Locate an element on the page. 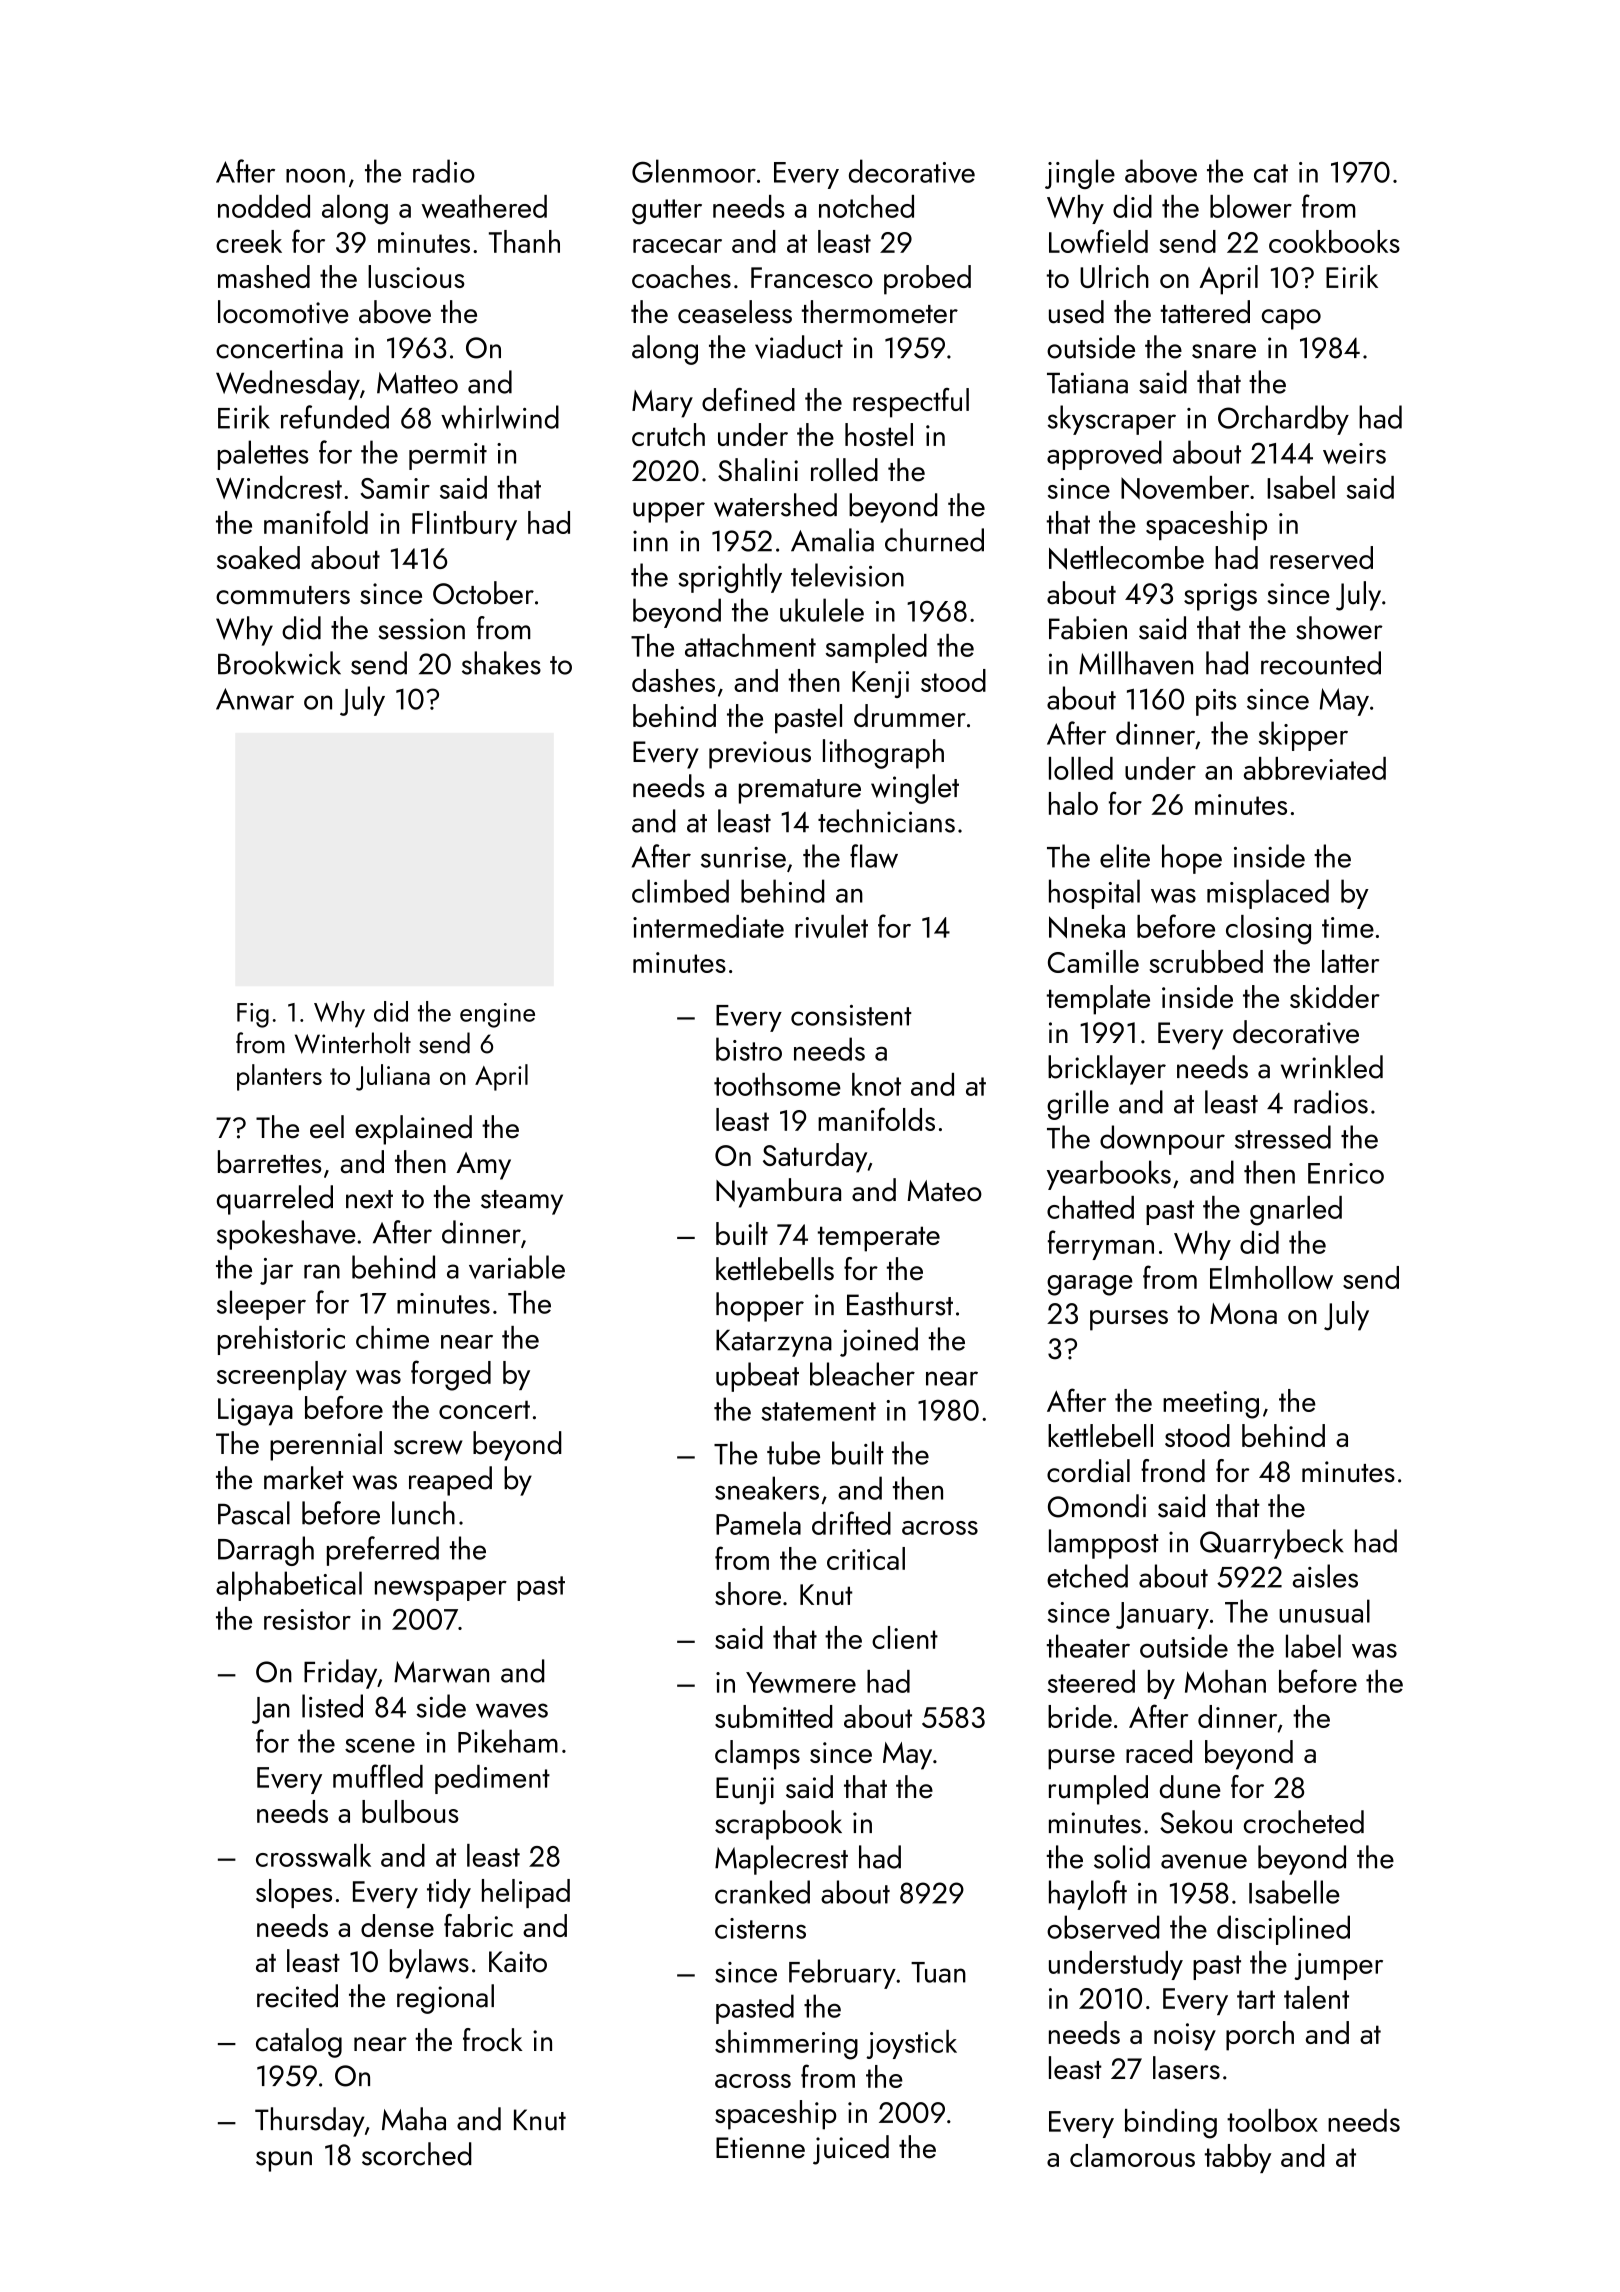 The width and height of the page is (1620, 2292). sneakers is located at coordinates (767, 1488).
